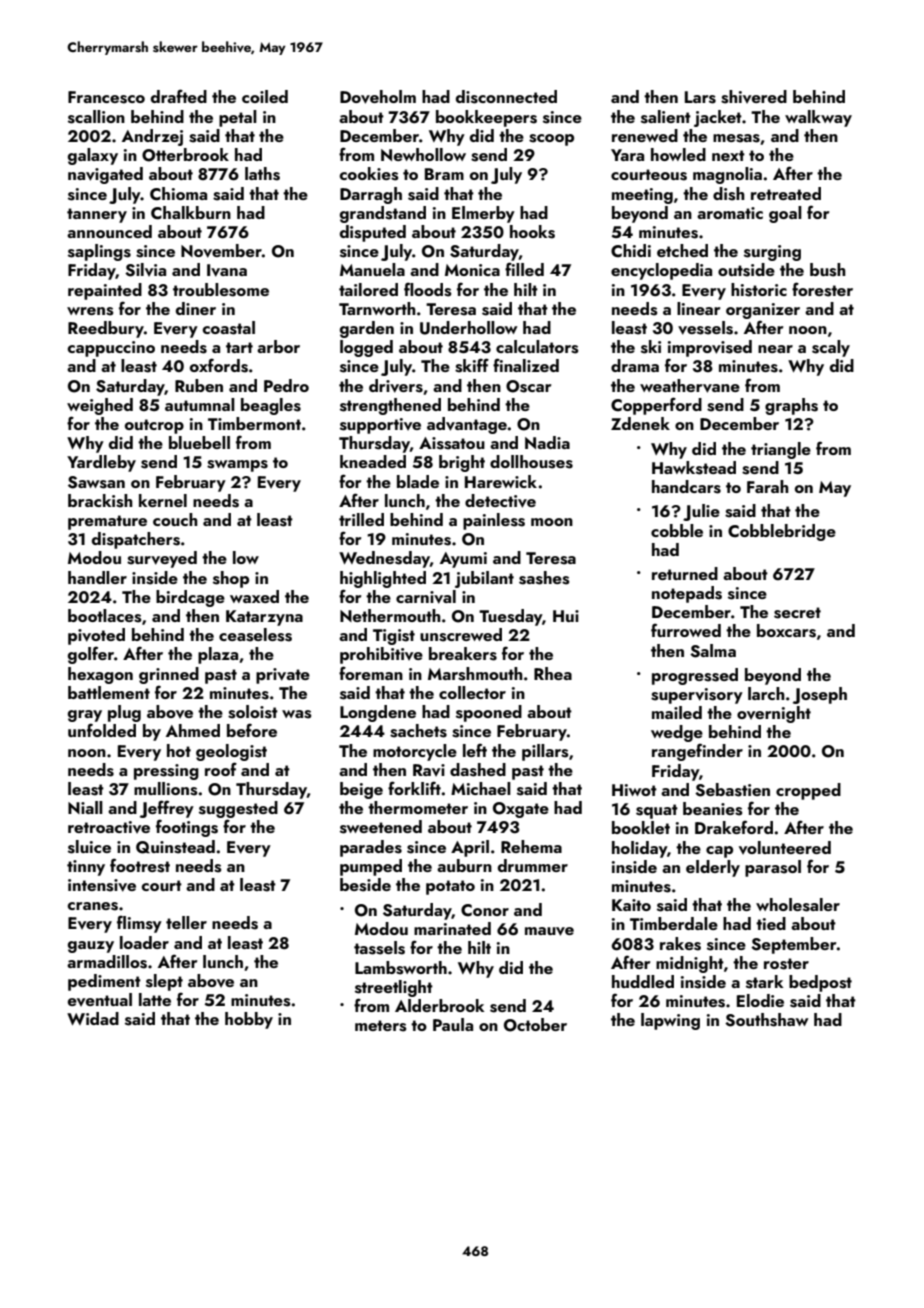  I want to click on mauve, so click(549, 931).
